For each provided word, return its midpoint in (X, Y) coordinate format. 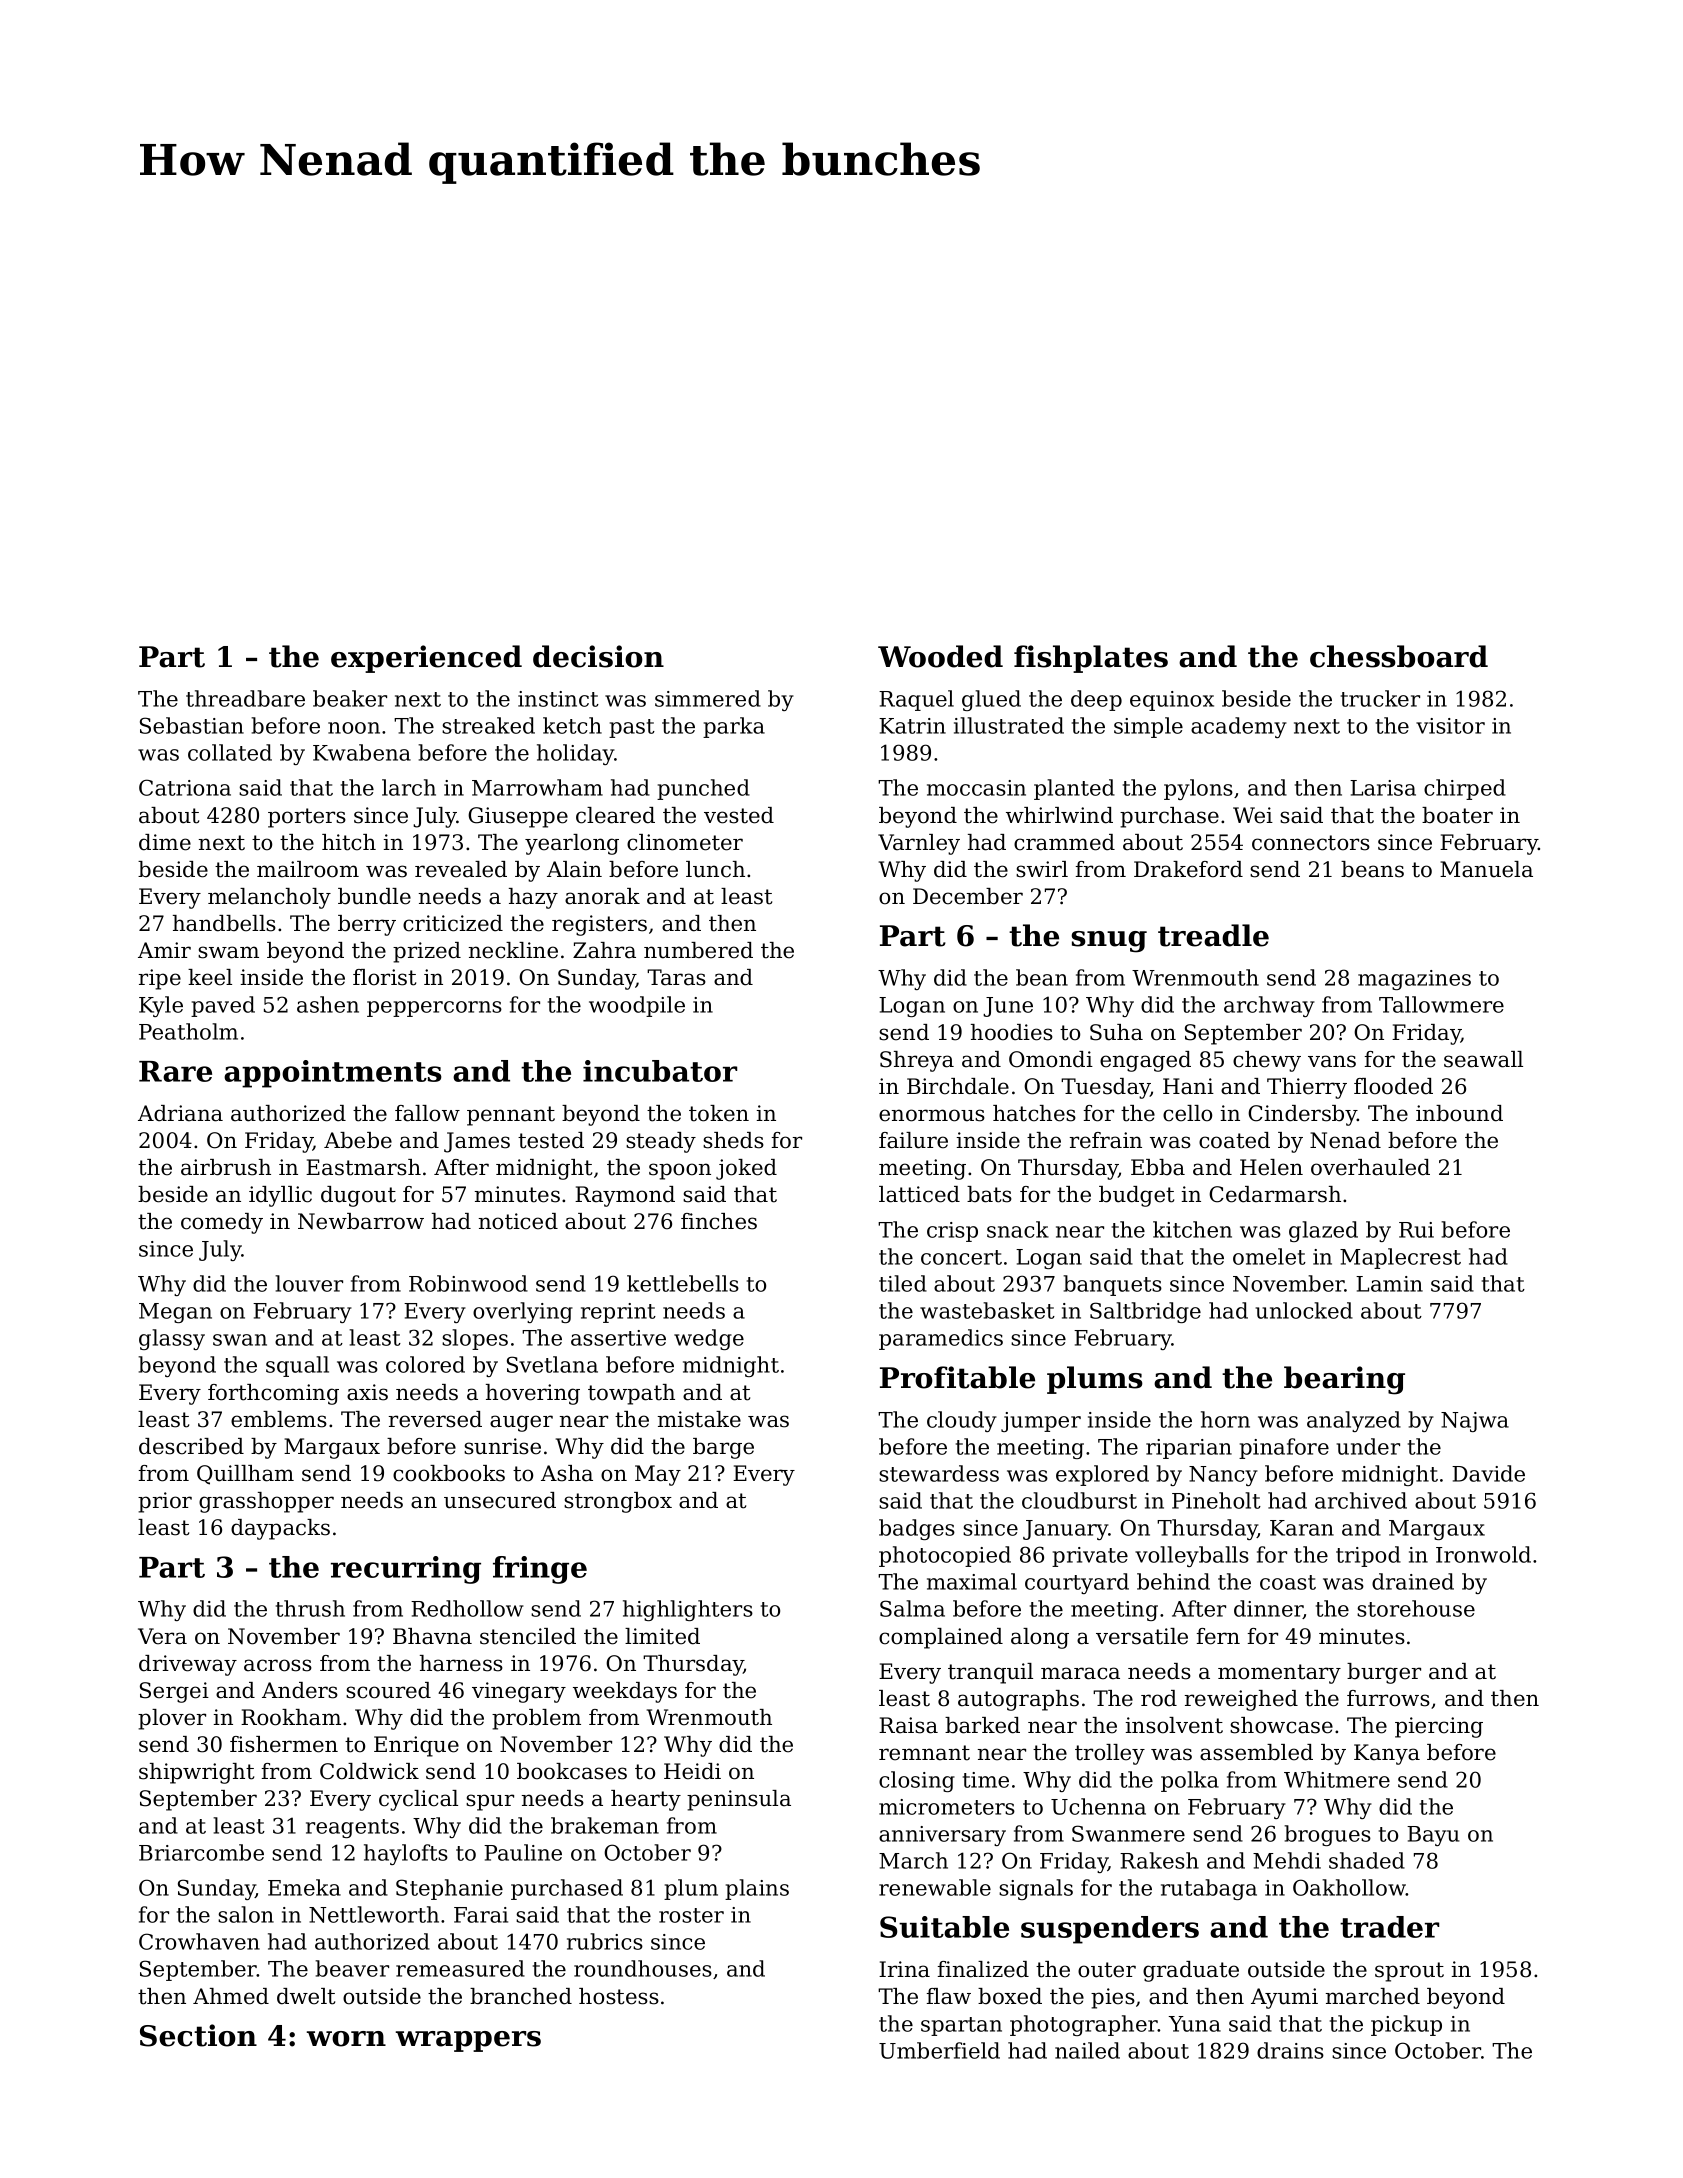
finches (719, 1221)
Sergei (174, 1692)
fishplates (1091, 659)
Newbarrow (361, 1221)
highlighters (688, 1610)
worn (346, 2039)
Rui (1416, 1230)
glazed (1323, 1231)
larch (409, 787)
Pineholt (1216, 1500)
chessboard (1399, 656)
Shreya (917, 1061)
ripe (160, 979)
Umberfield (939, 2050)
